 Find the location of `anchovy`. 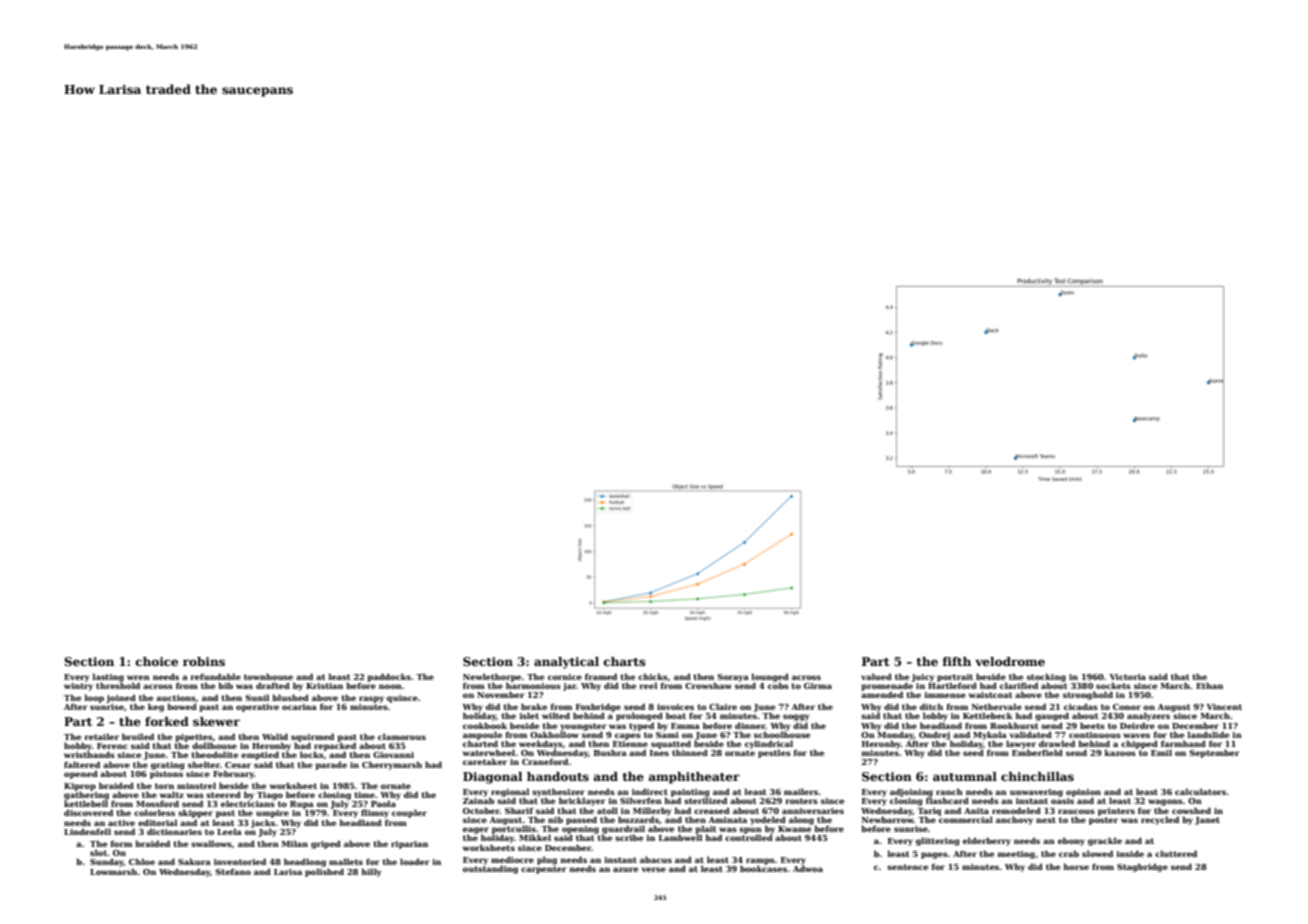

anchovy is located at coordinates (1014, 820).
